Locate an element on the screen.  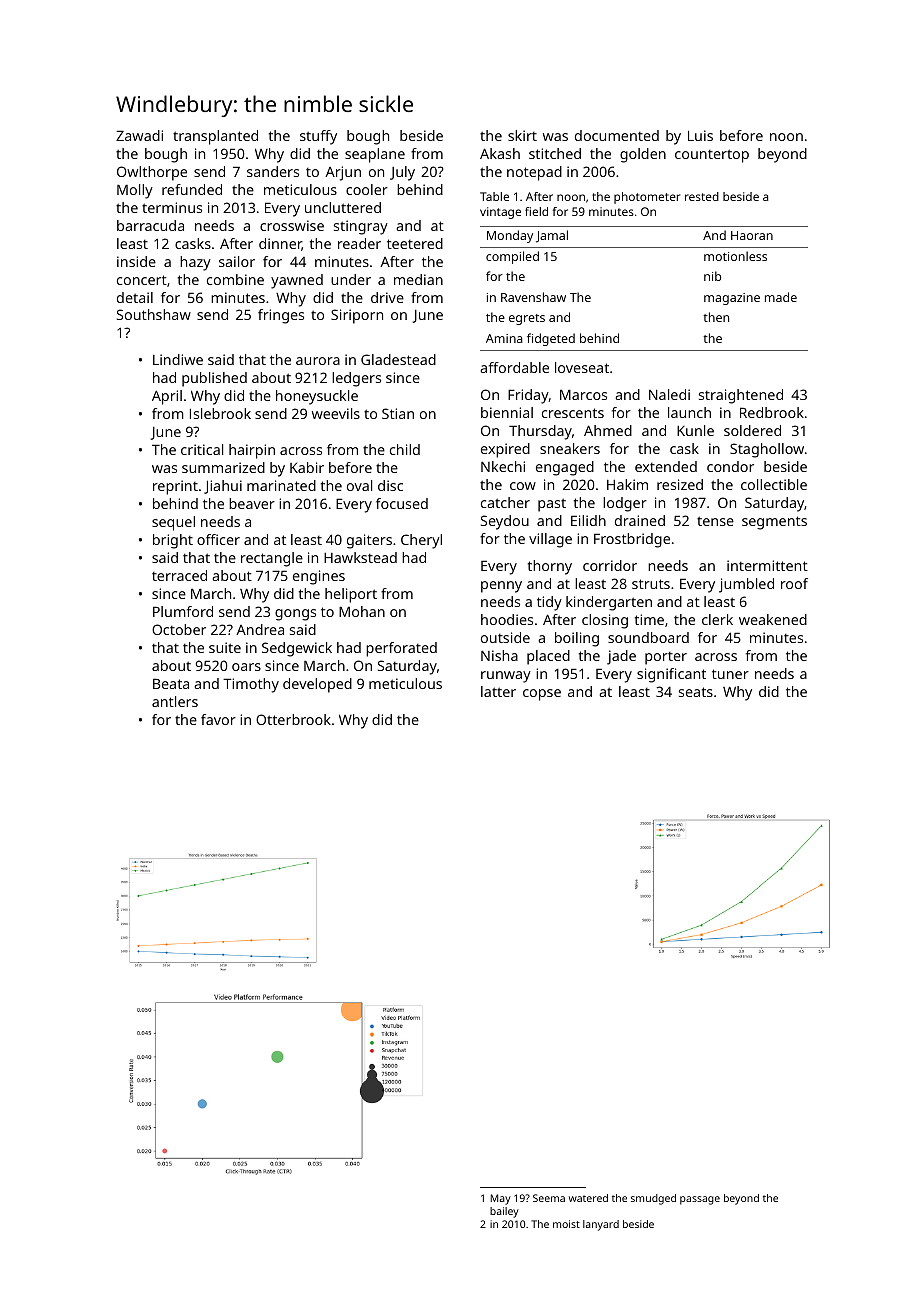
roof is located at coordinates (794, 583).
